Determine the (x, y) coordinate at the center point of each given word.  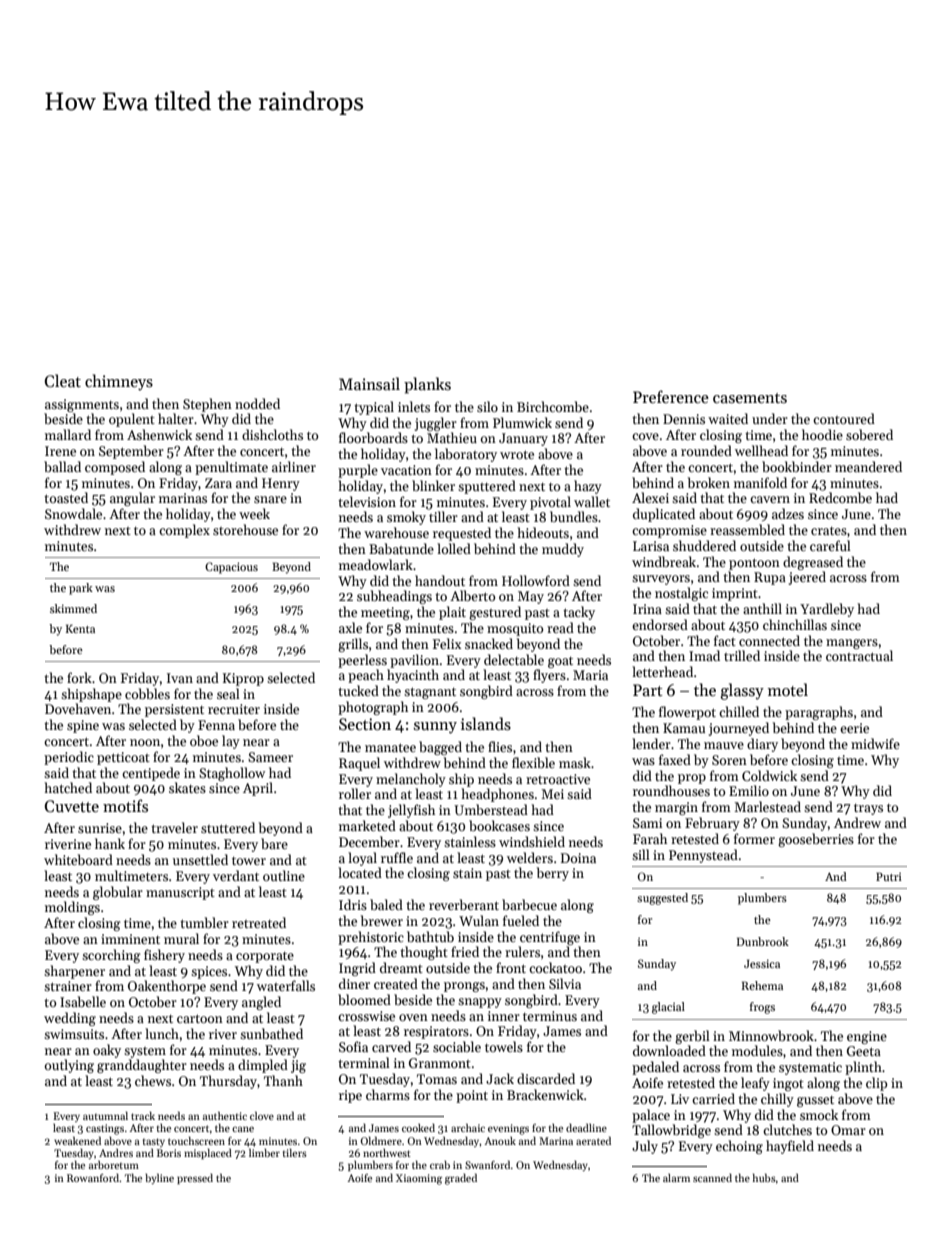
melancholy (411, 780)
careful (830, 545)
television (367, 501)
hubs (764, 1177)
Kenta (80, 628)
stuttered (228, 827)
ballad (62, 466)
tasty (154, 1142)
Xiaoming (419, 1179)
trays (868, 809)
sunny (435, 728)
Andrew (857, 822)
